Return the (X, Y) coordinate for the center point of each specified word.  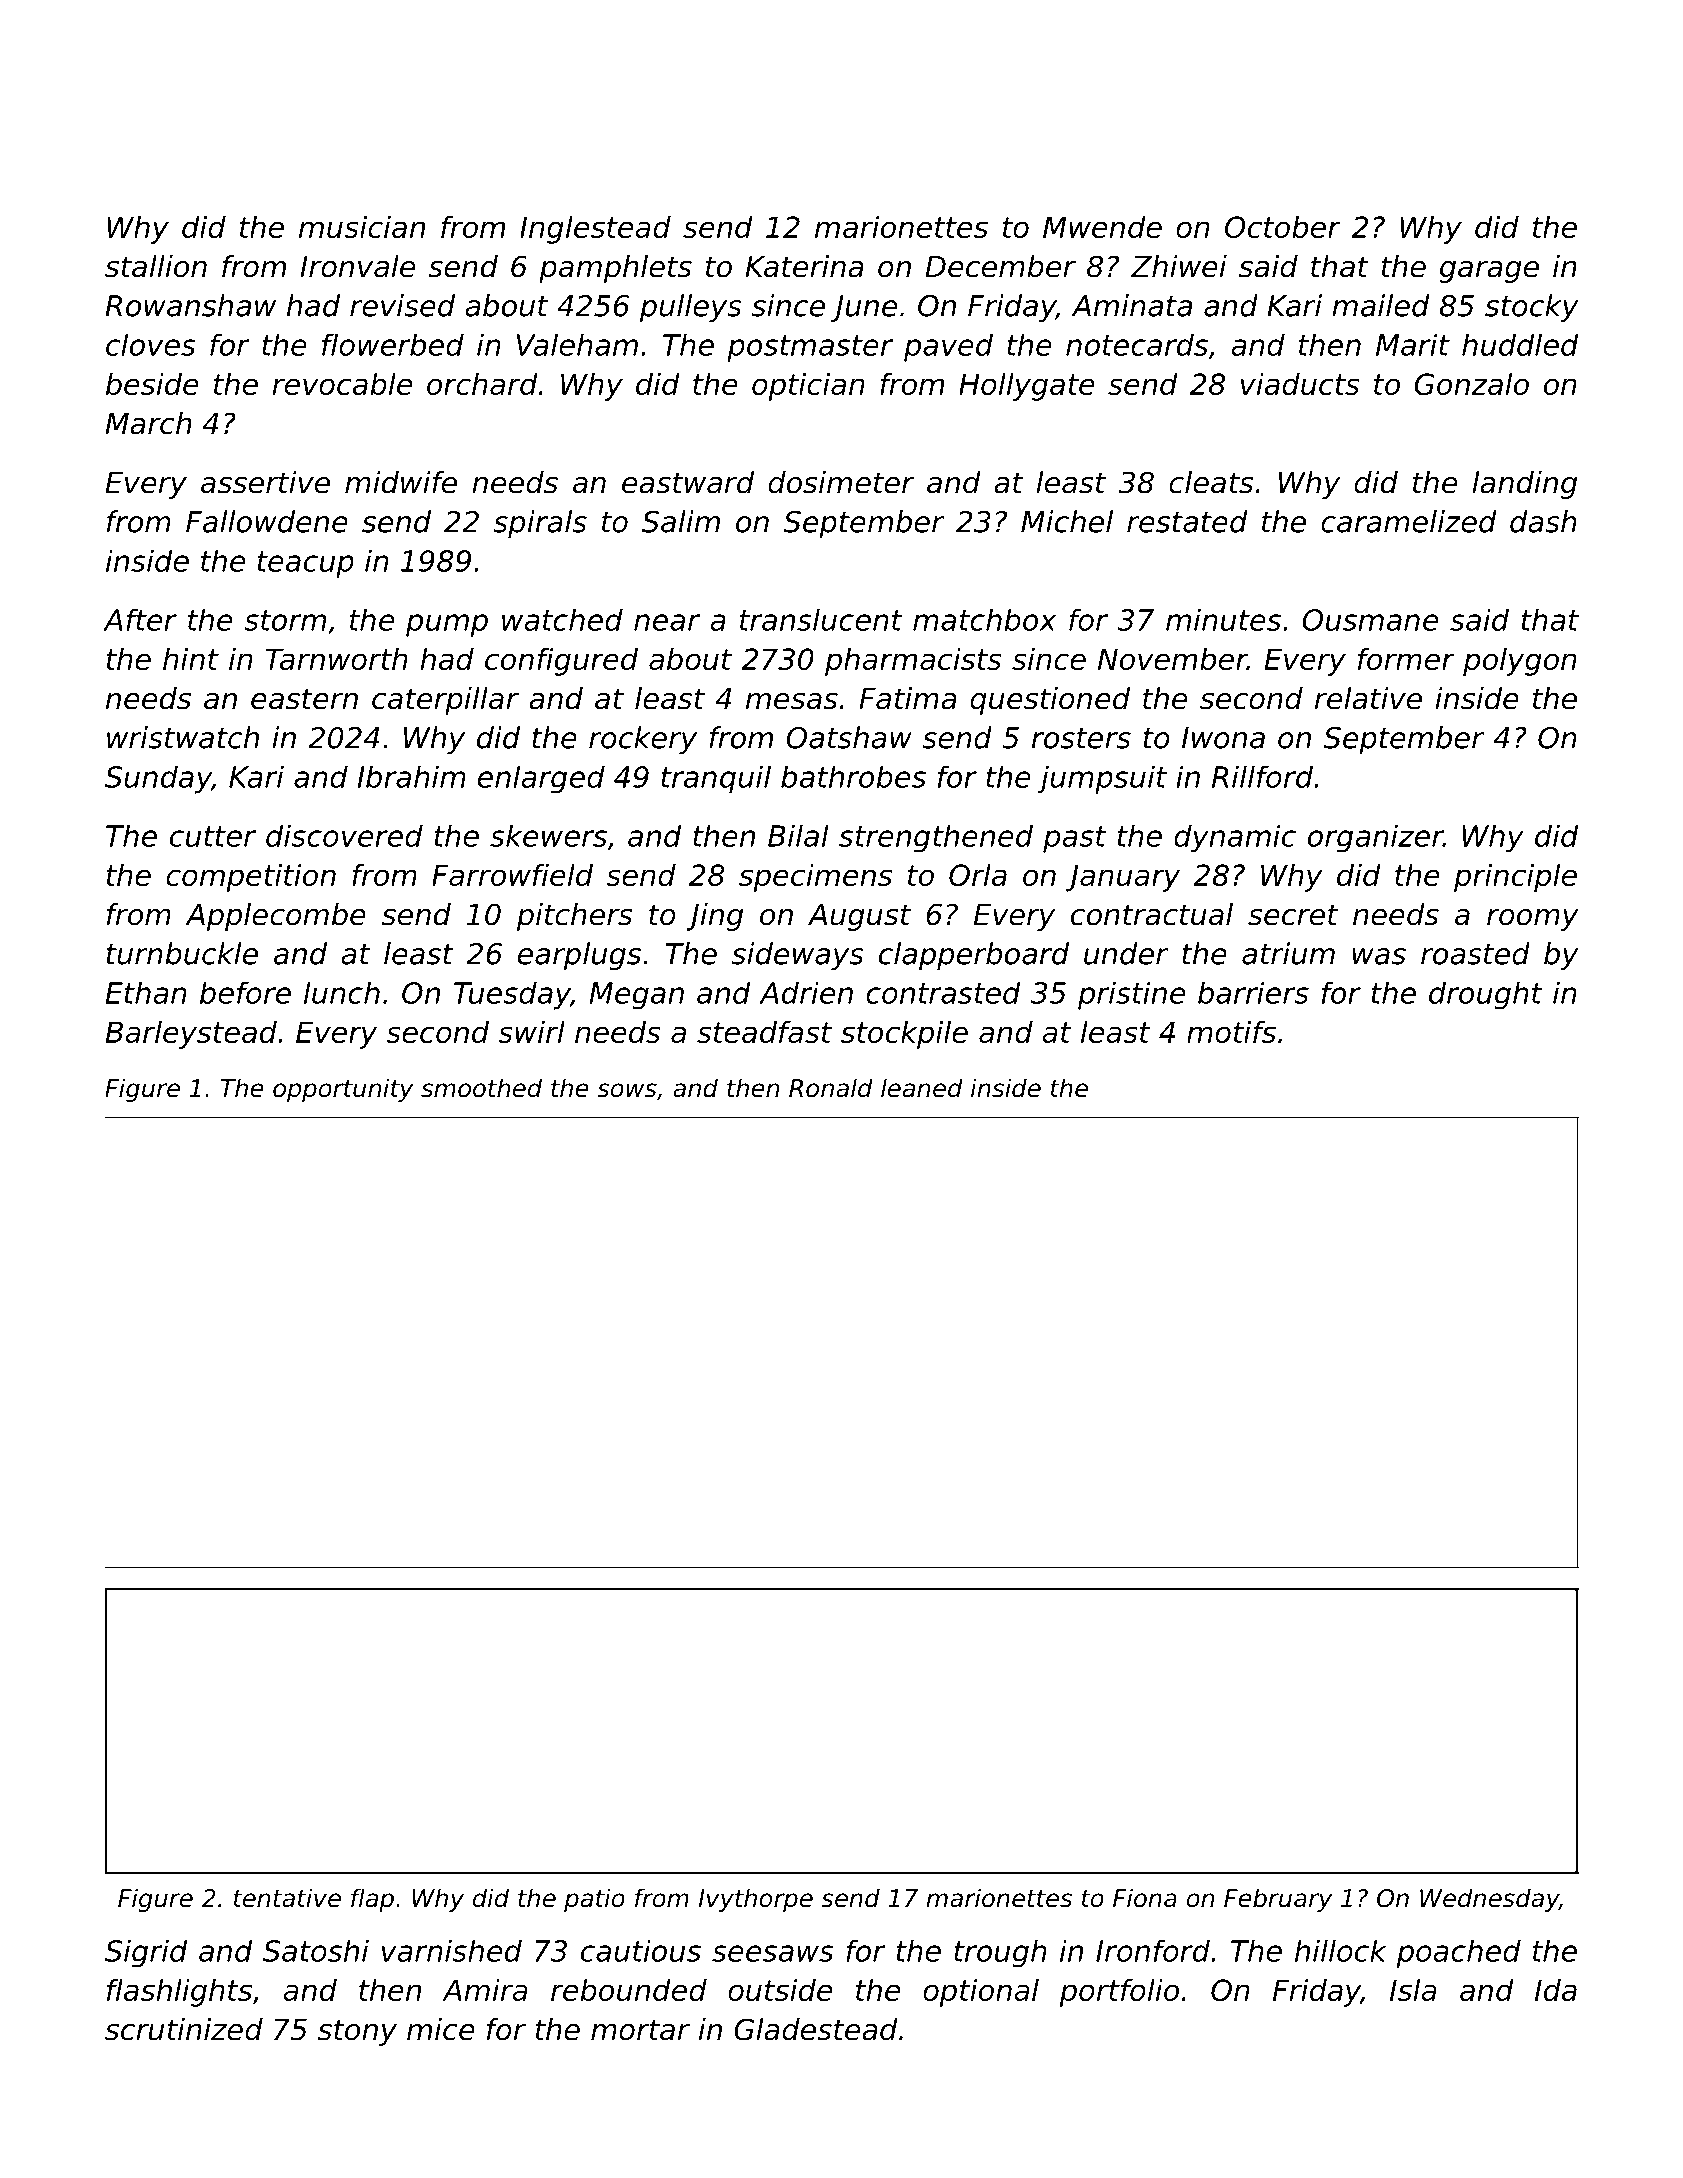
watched (562, 619)
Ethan (146, 993)
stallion (156, 266)
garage (1489, 272)
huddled (1520, 344)
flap (372, 1900)
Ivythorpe (756, 1900)
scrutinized (184, 2029)
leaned (922, 1088)
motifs (1231, 1032)
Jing (714, 917)
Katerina (804, 266)
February (1278, 1900)
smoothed (481, 1088)
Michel (1067, 521)
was (1379, 956)
